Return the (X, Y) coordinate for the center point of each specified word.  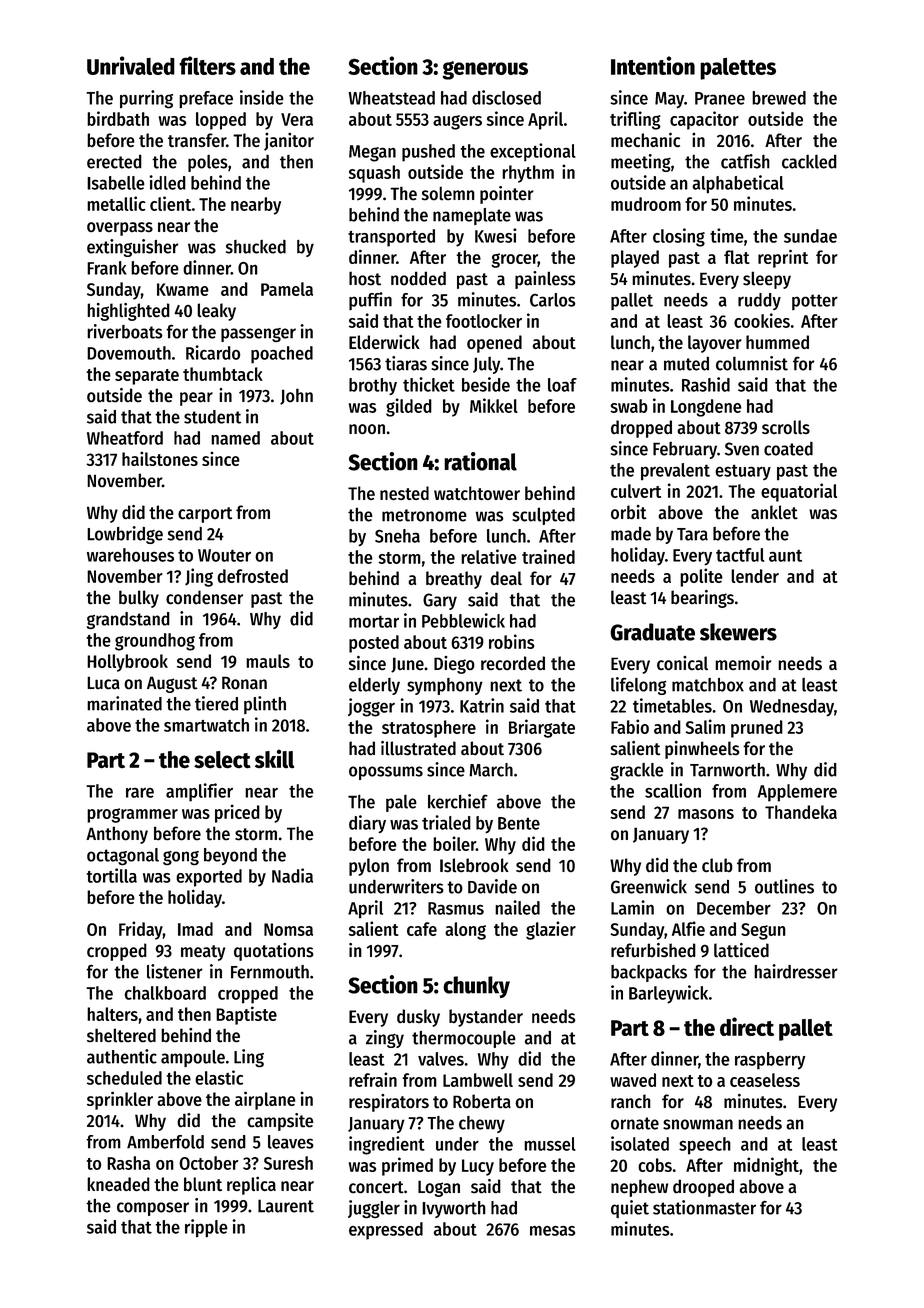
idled (167, 182)
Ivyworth (454, 1209)
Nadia (292, 875)
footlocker (484, 321)
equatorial (799, 492)
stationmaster (704, 1207)
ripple (206, 1228)
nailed (517, 907)
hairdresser (796, 971)
